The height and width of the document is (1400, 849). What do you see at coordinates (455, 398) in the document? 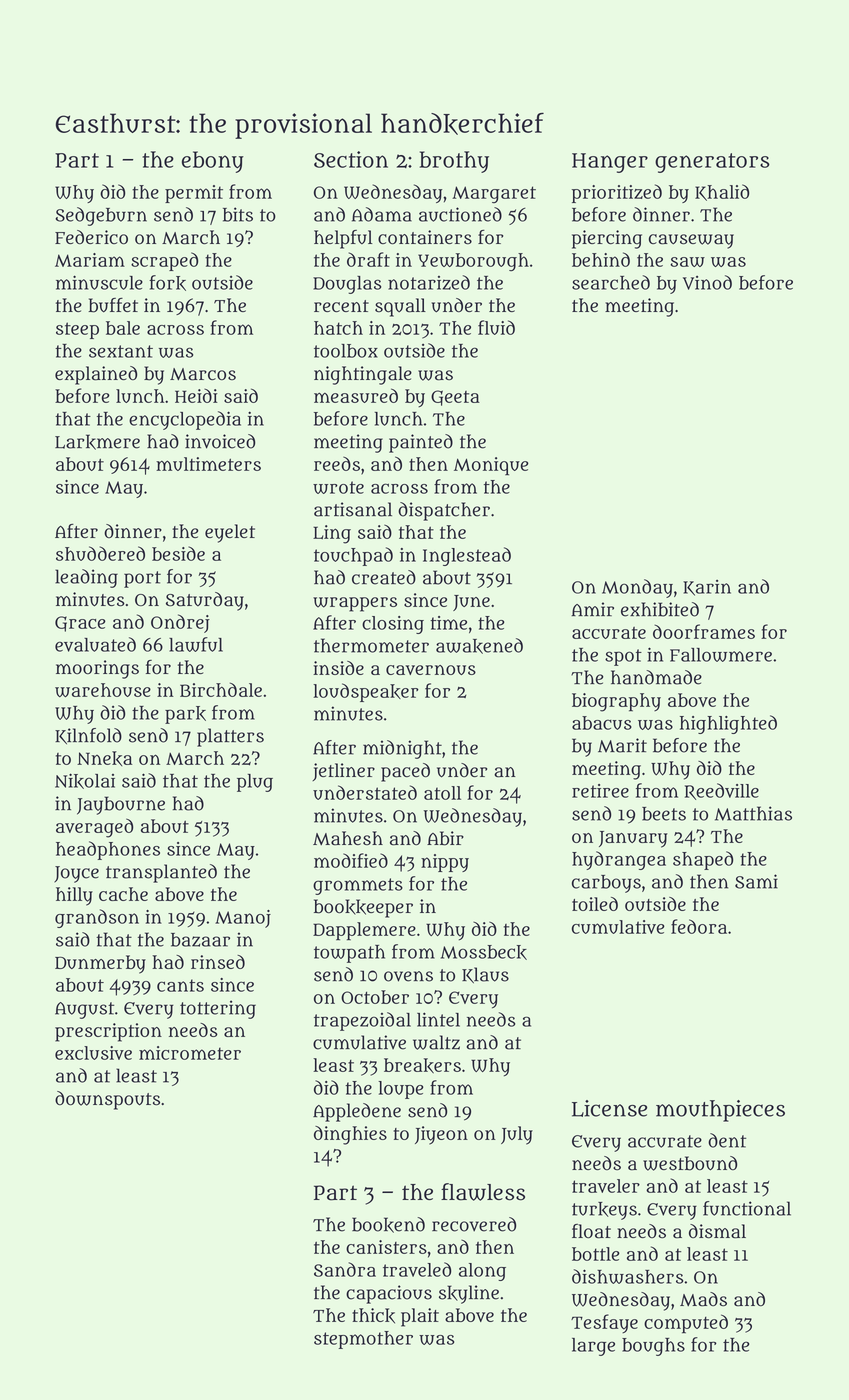
I see `Geeta` at bounding box center [455, 398].
